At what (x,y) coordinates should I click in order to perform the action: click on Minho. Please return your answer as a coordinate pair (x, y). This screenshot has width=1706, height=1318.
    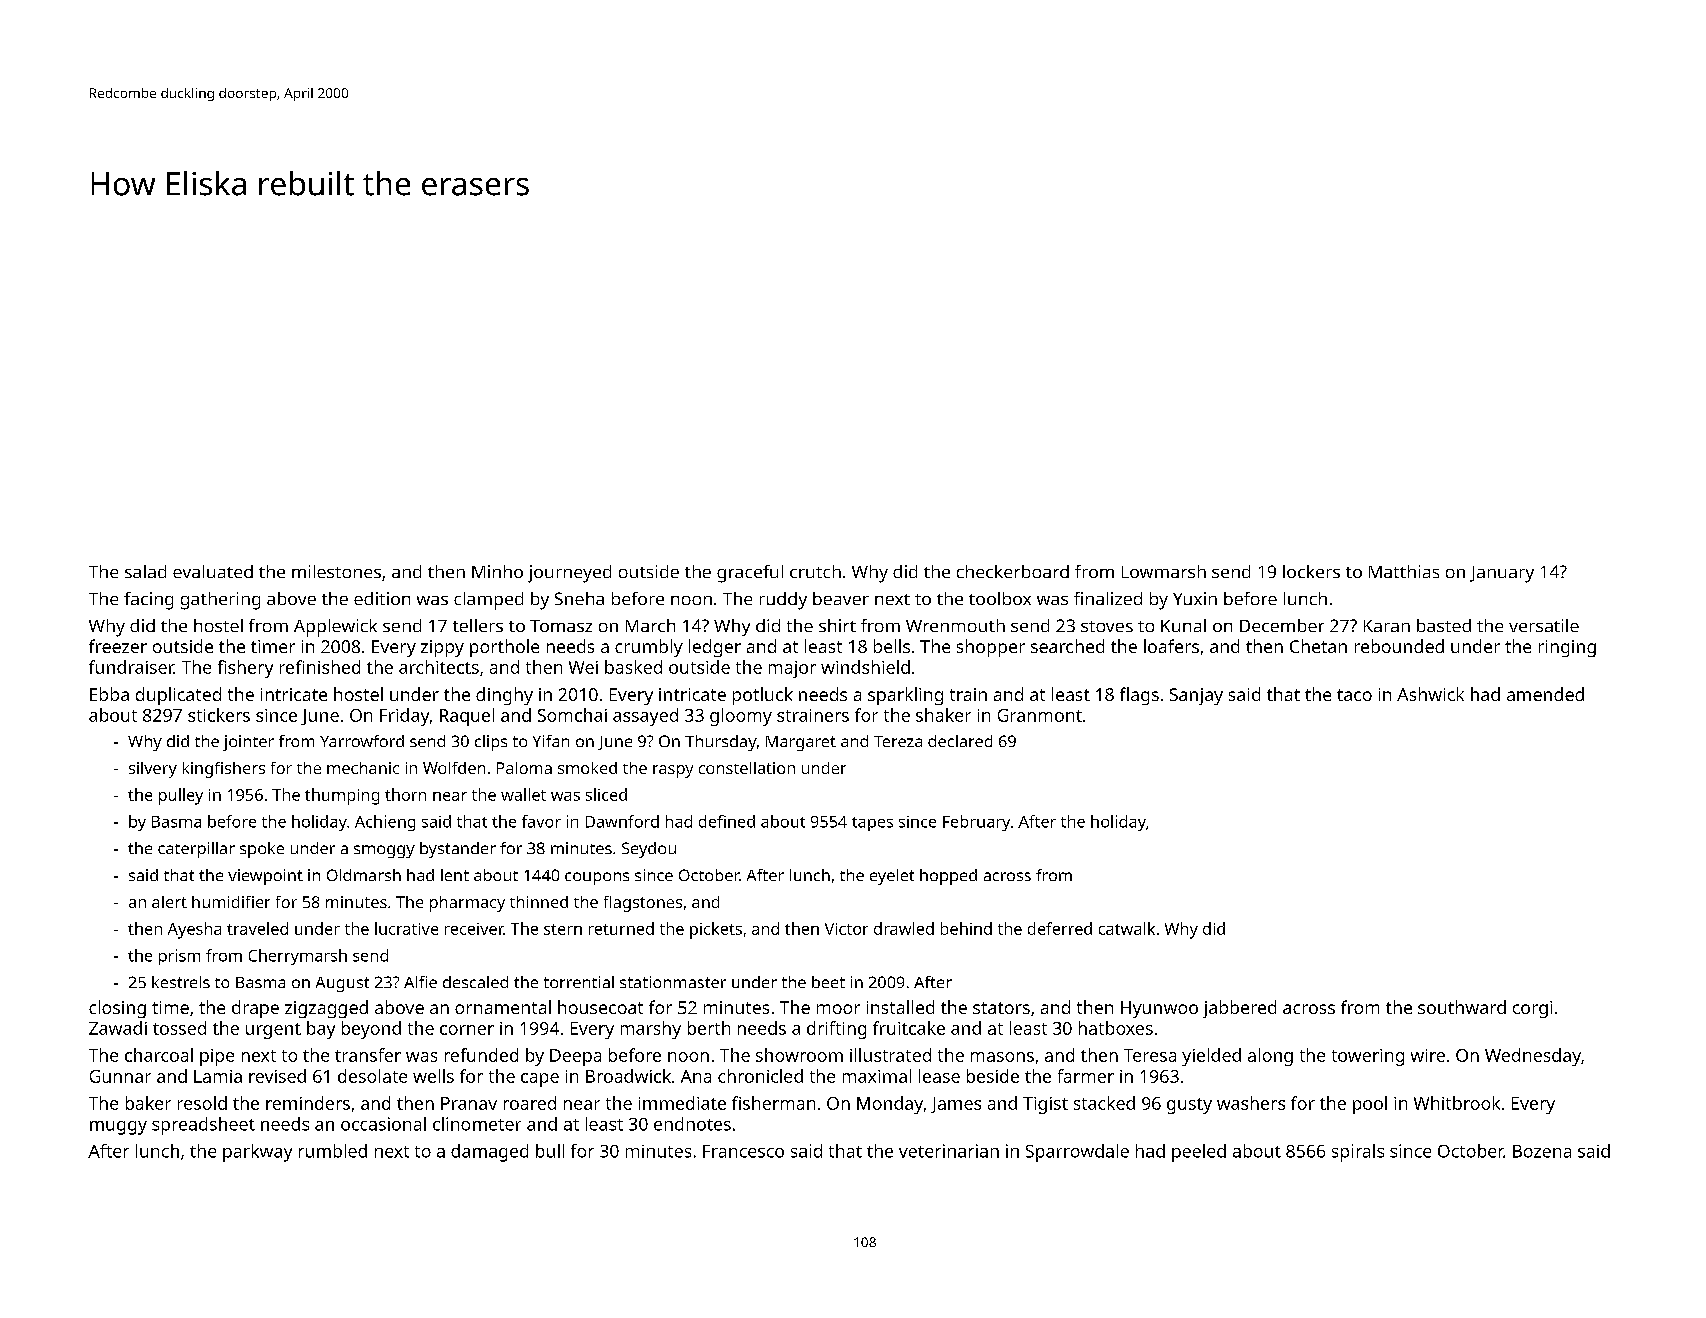
    Looking at the image, I should click on (497, 571).
